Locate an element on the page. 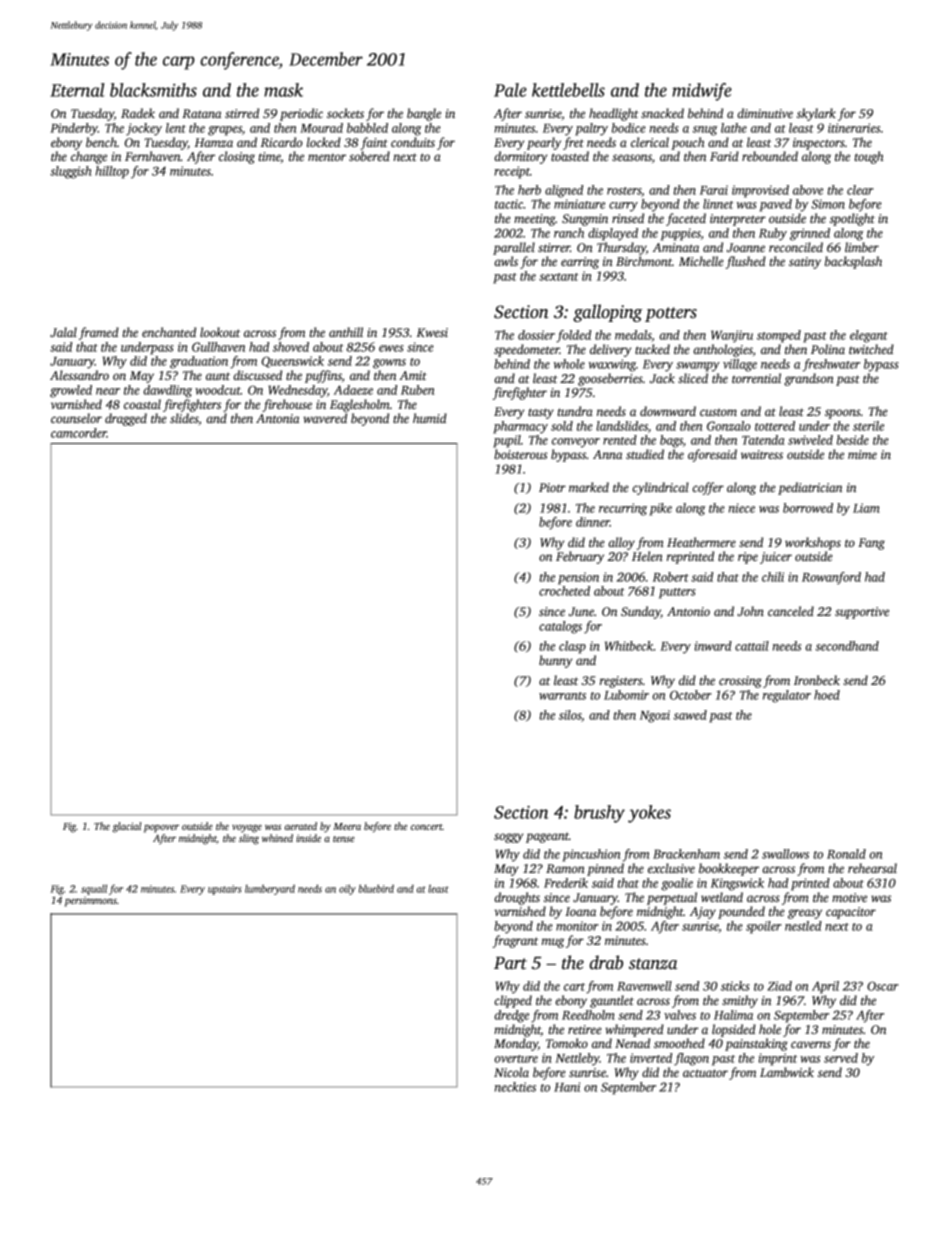 The width and height of the document is (952, 1233). persimmons is located at coordinates (91, 902).
